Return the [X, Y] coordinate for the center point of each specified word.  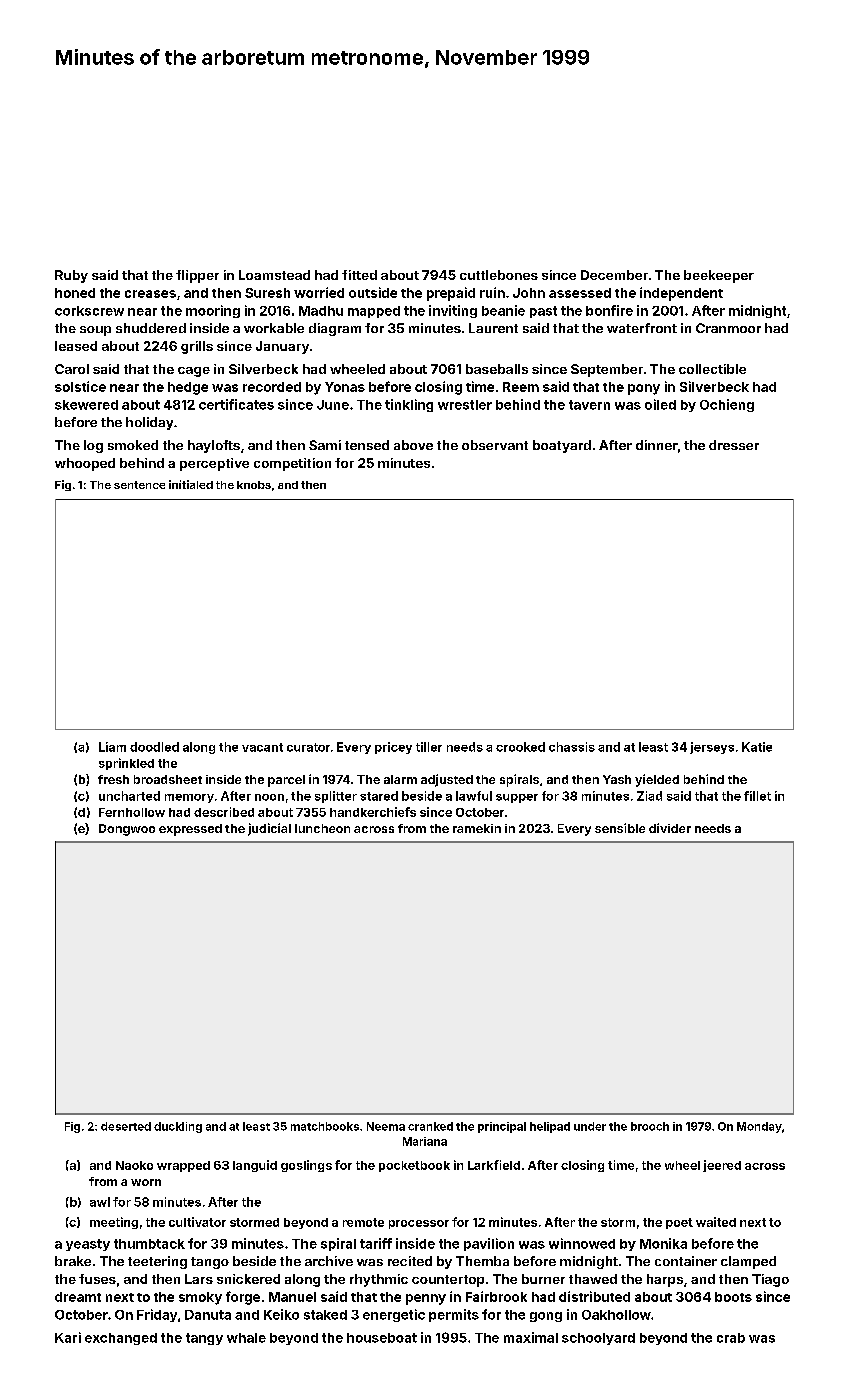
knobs [254, 485]
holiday [149, 423]
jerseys [712, 748]
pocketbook [414, 1166]
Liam [112, 747]
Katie [757, 747]
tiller [429, 747]
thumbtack [149, 1244]
